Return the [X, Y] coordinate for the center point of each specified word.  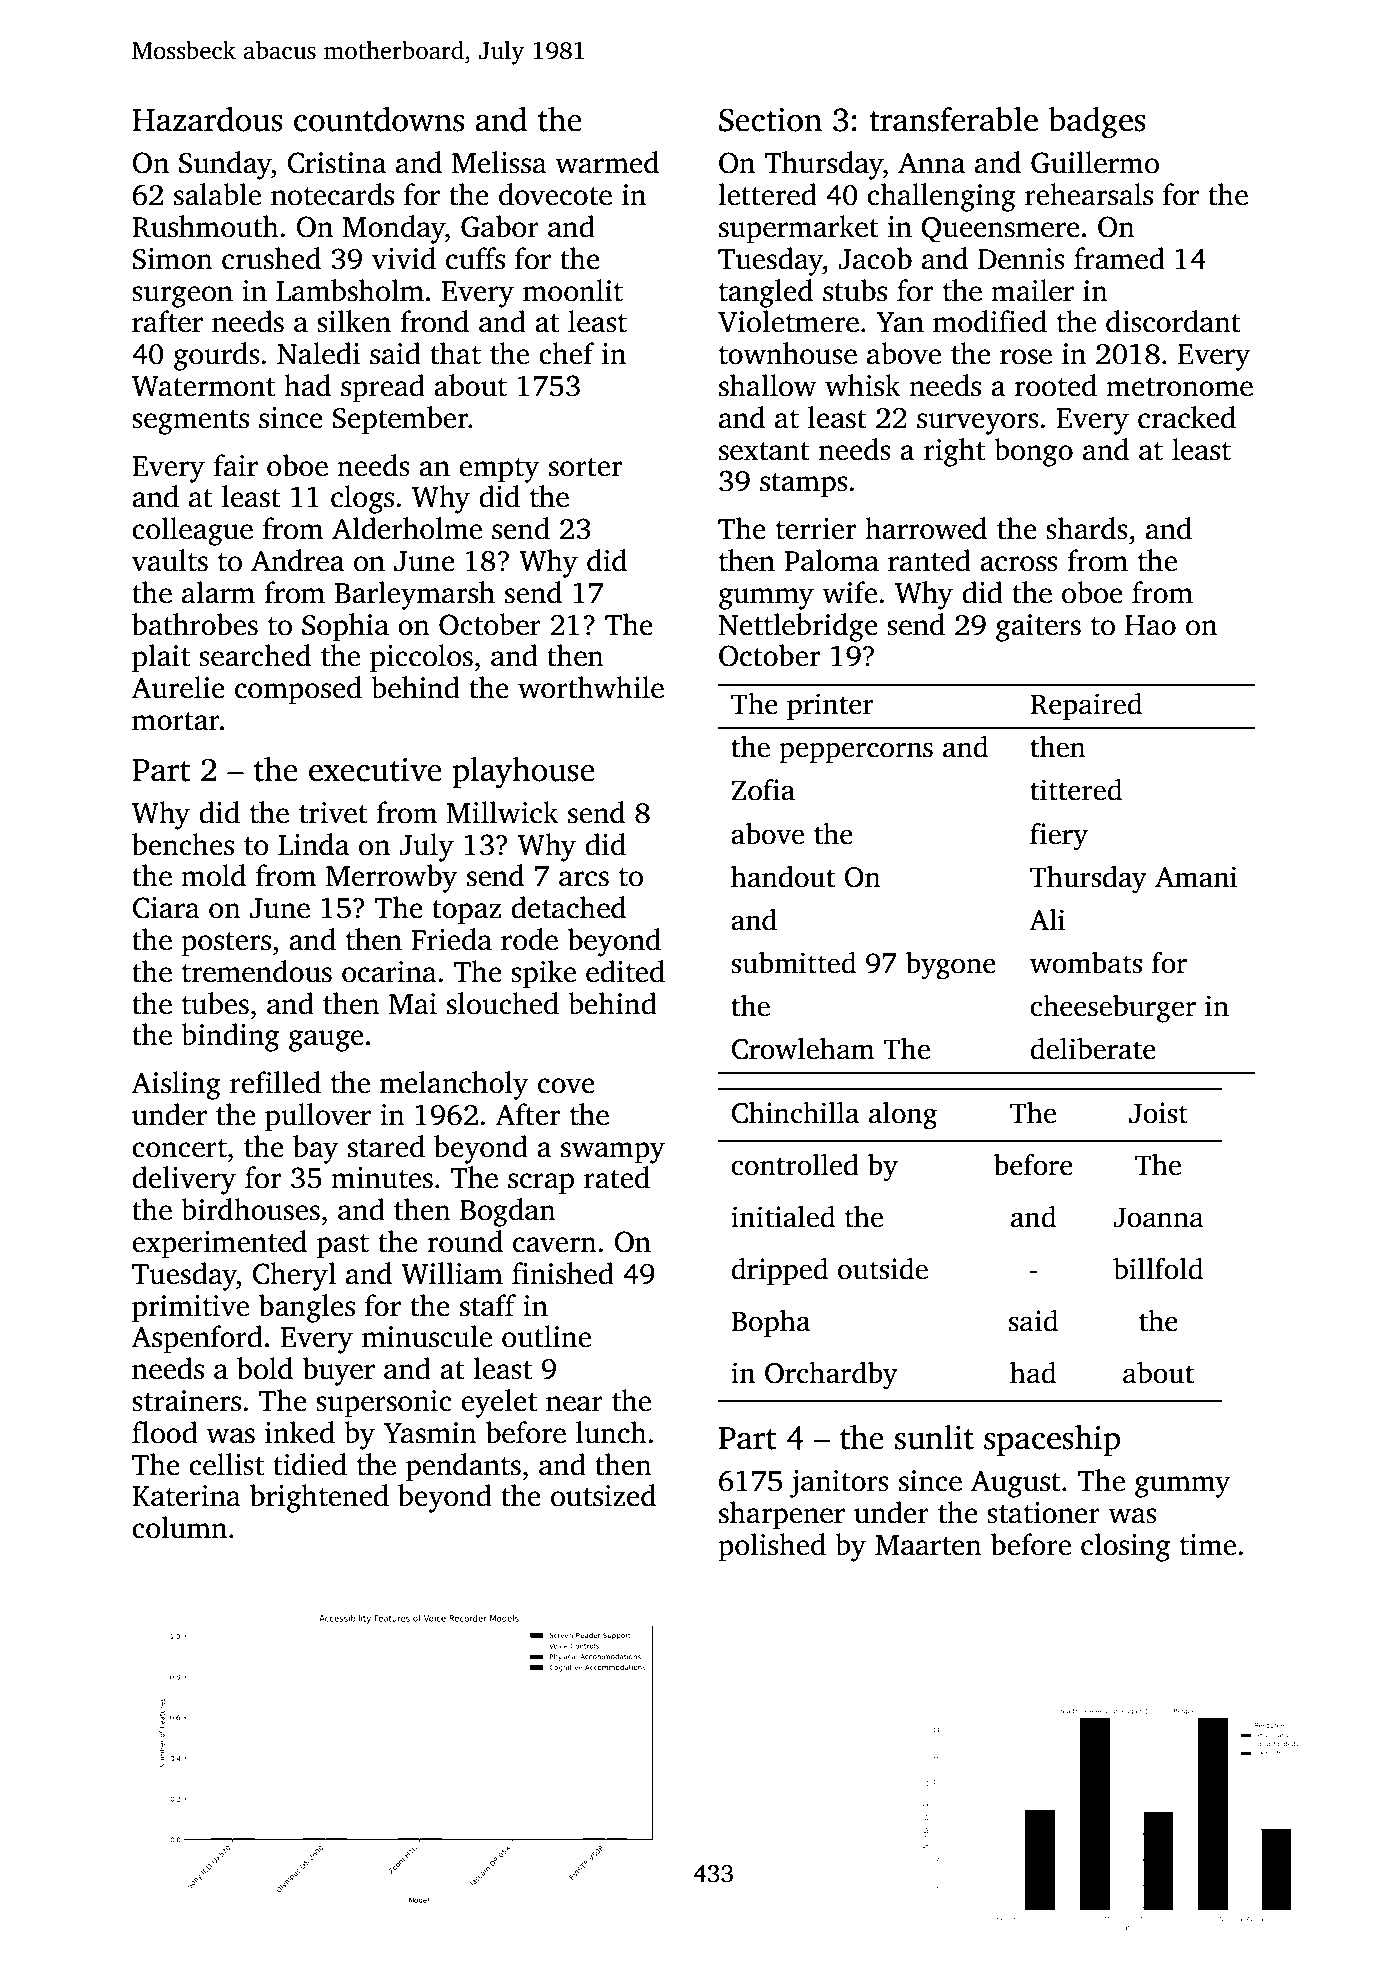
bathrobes [195, 624]
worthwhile [591, 687]
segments [190, 422]
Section [770, 120]
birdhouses [250, 1209]
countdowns [379, 119]
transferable [953, 119]
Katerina [186, 1496]
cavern [555, 1245]
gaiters [1038, 628]
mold [213, 875]
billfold [1158, 1269]
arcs [584, 879]
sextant [764, 451]
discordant [1173, 321]
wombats [1086, 963]
